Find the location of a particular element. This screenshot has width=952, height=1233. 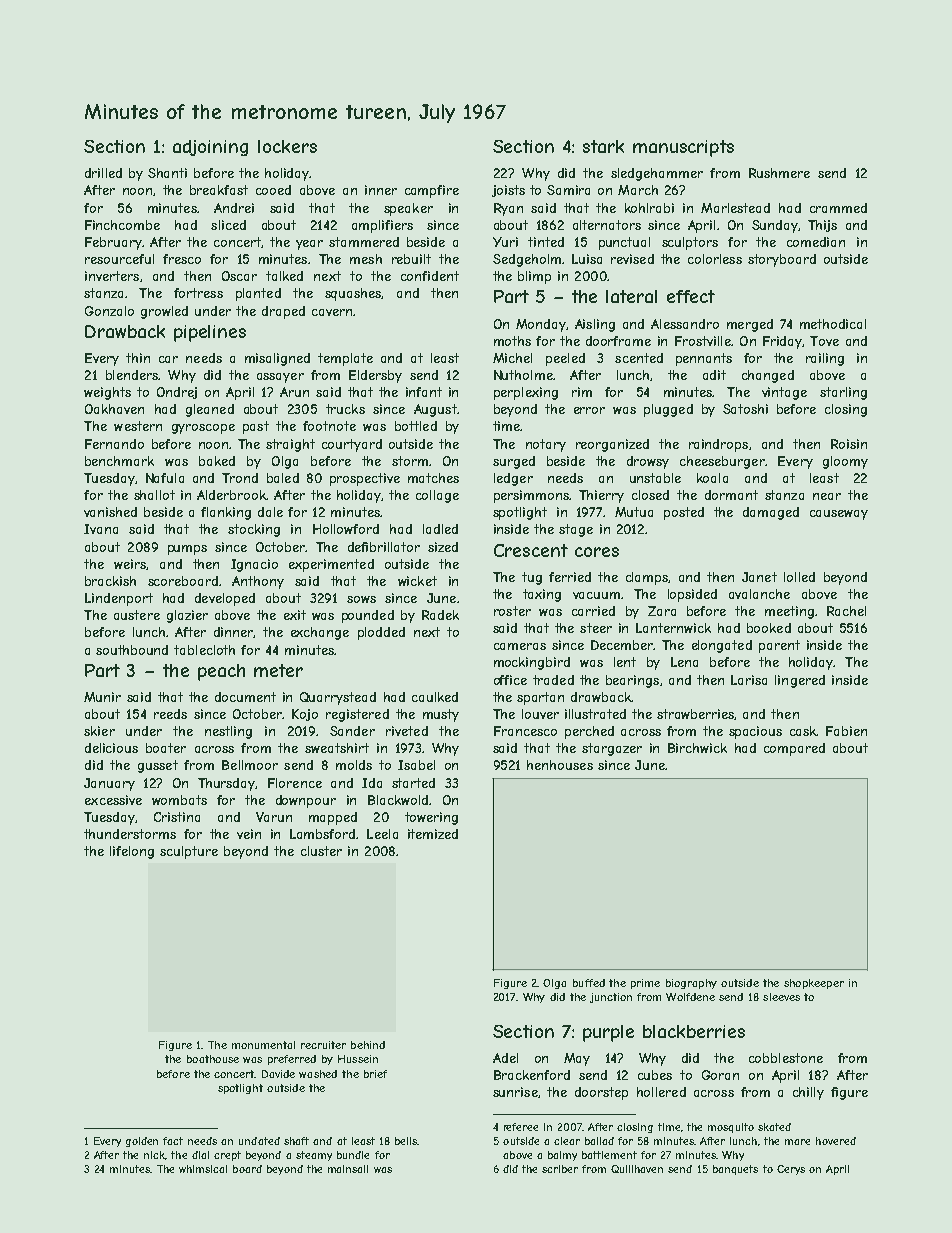

Birchwick is located at coordinates (697, 748).
